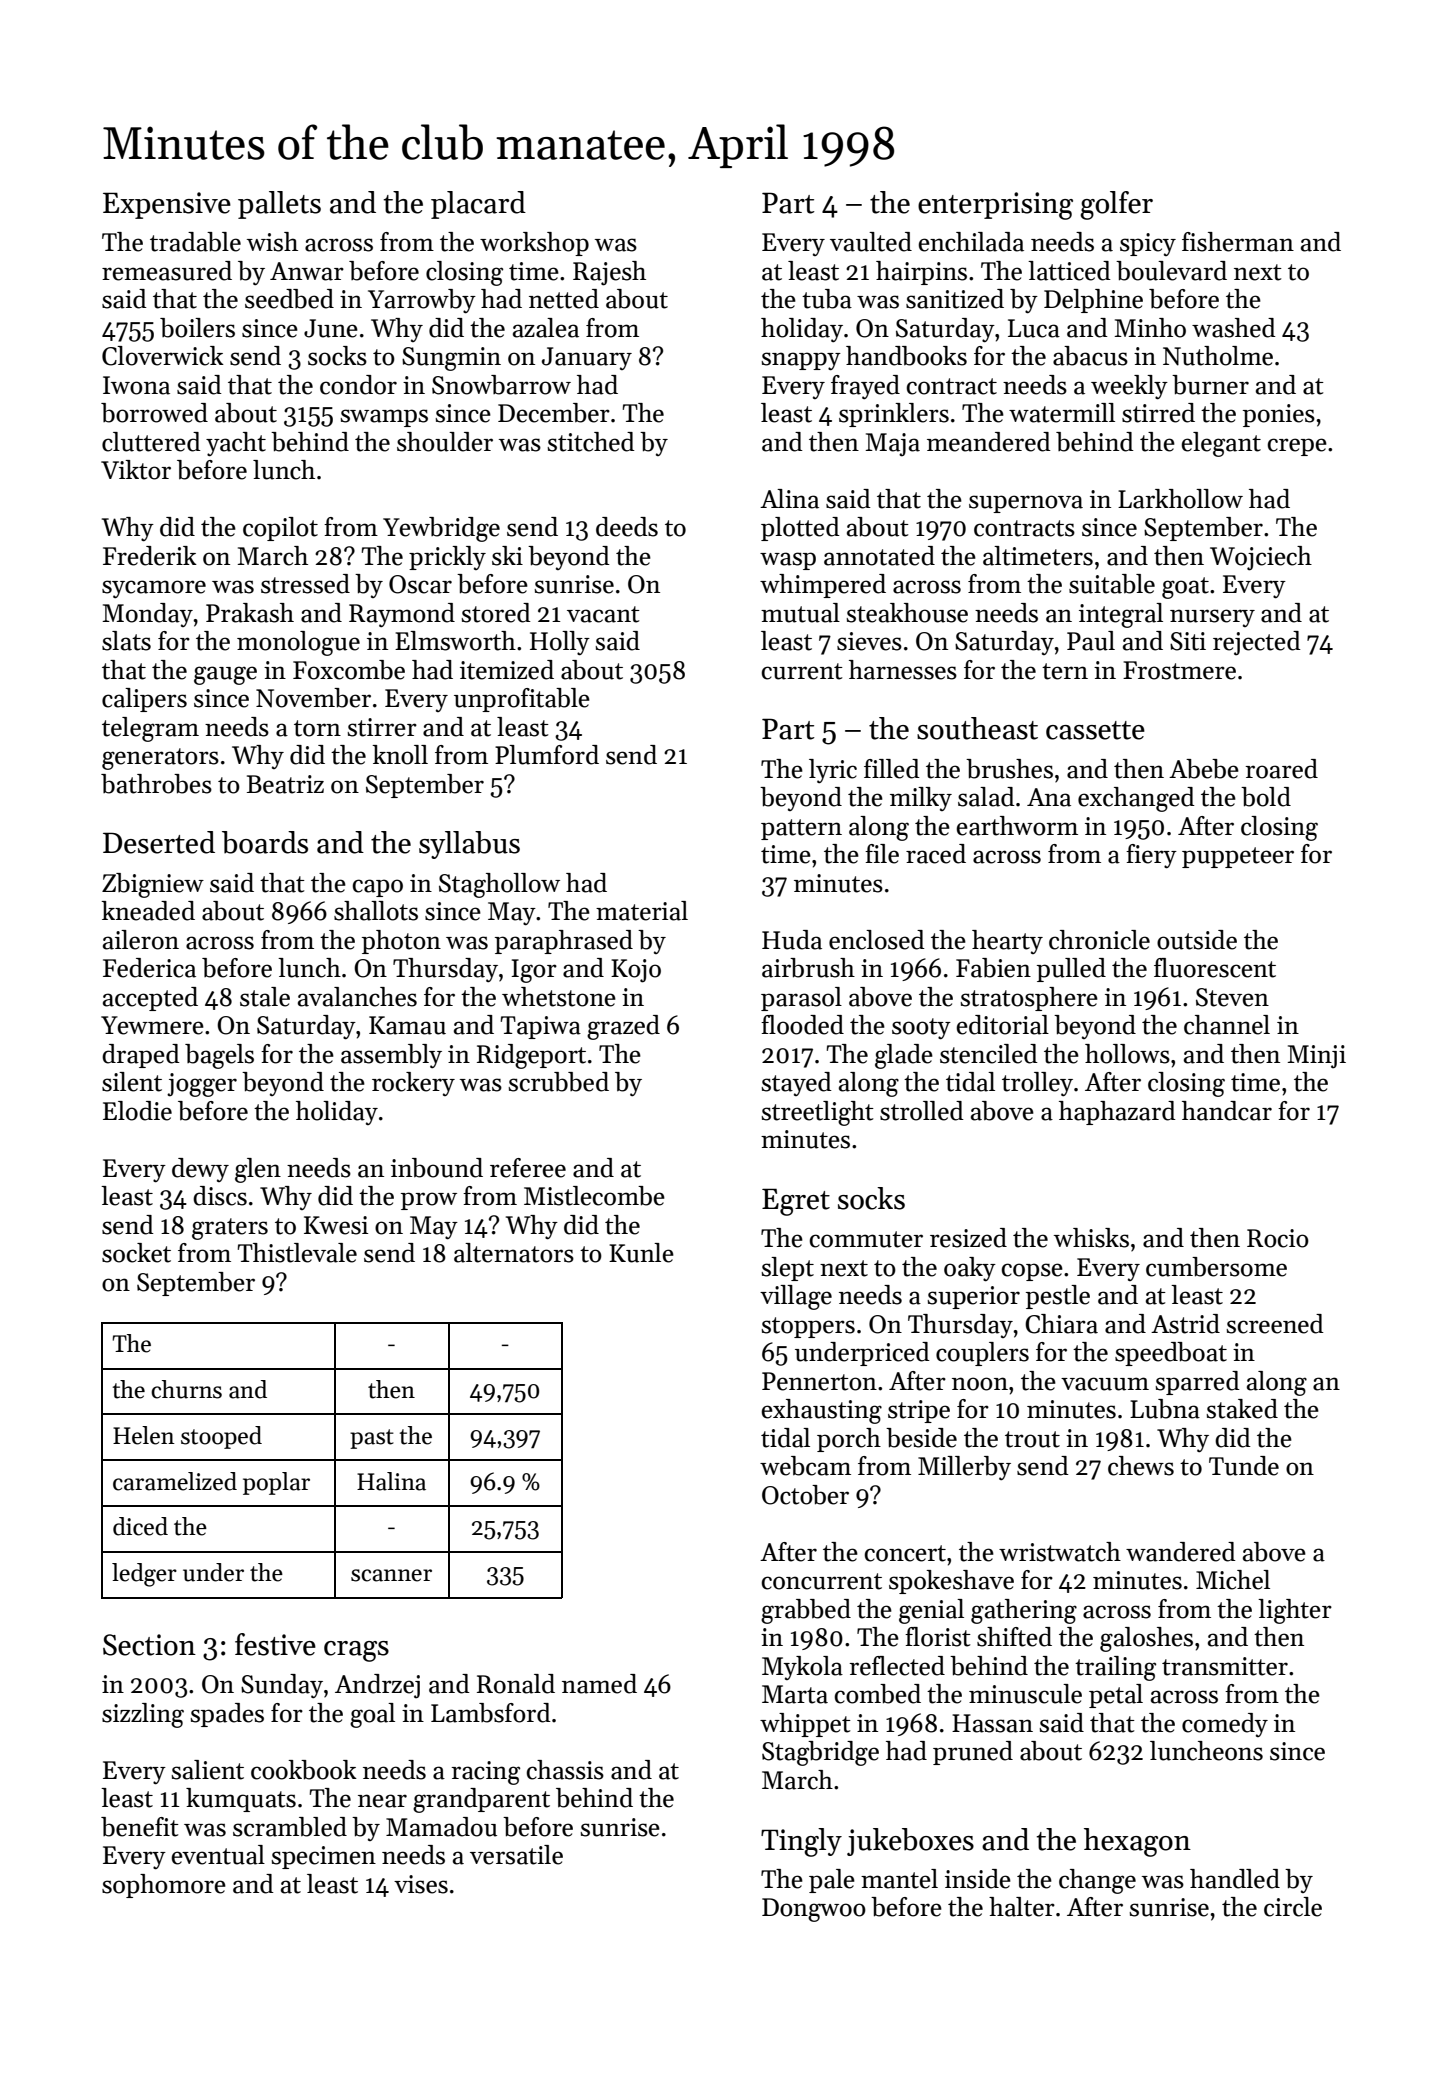 Image resolution: width=1450 pixels, height=2100 pixels. What do you see at coordinates (877, 940) in the document?
I see `enclosed` at bounding box center [877, 940].
